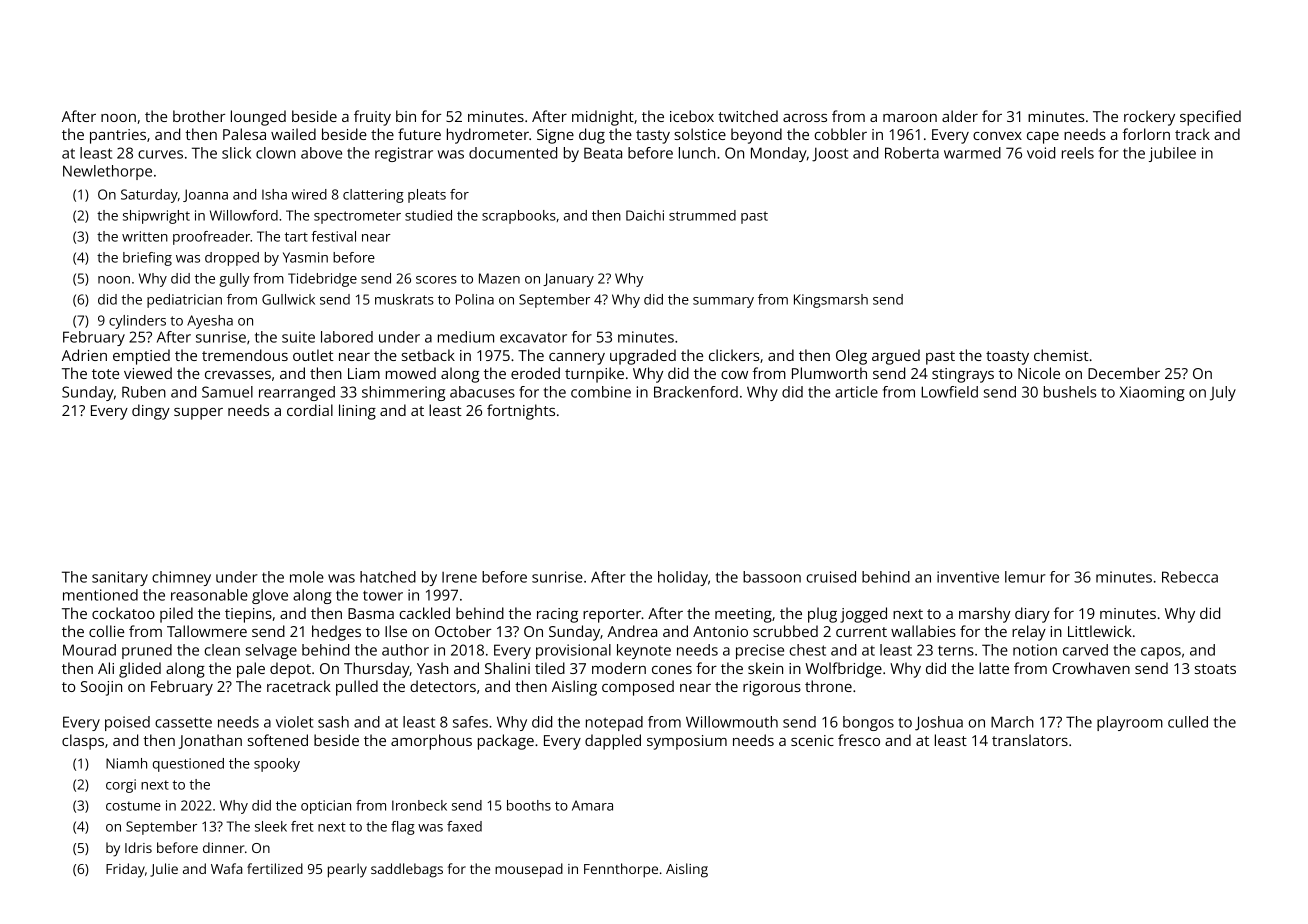 This document has width=1308, height=924. I want to click on proofreader, so click(211, 238).
